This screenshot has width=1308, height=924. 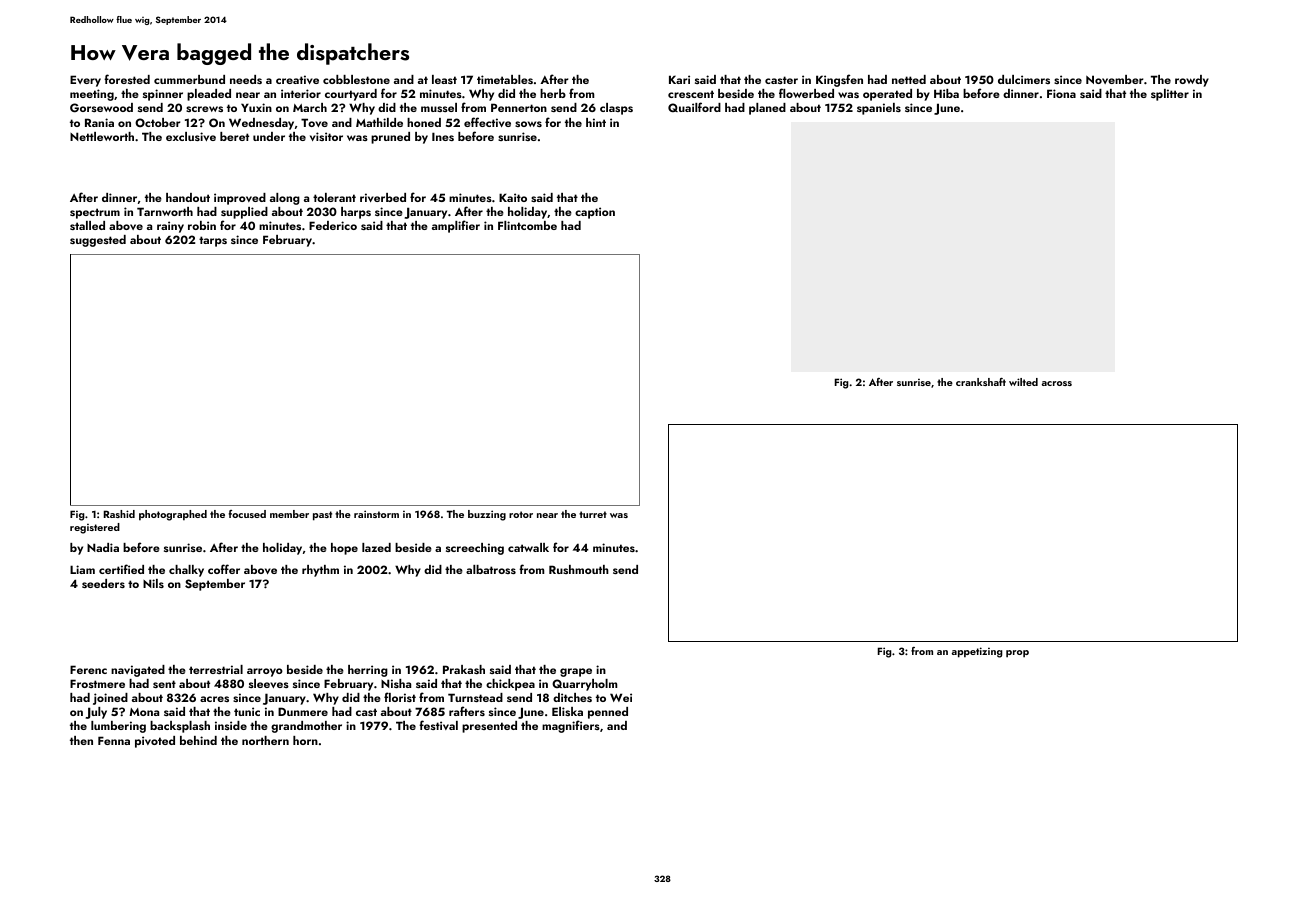 What do you see at coordinates (1192, 81) in the screenshot?
I see `rowdy` at bounding box center [1192, 81].
